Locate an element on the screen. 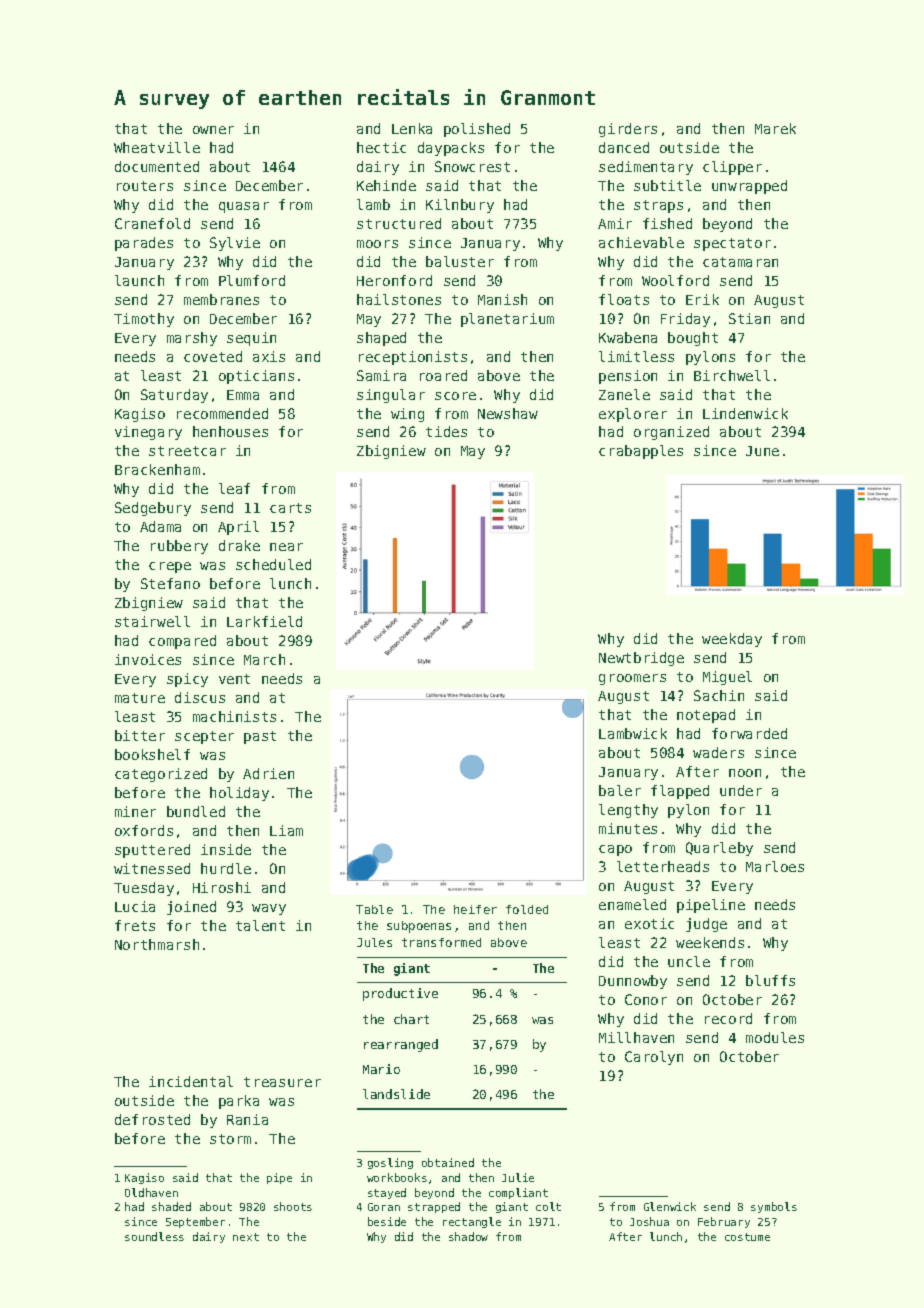 The height and width of the screenshot is (1308, 924). Larkfield is located at coordinates (264, 621).
